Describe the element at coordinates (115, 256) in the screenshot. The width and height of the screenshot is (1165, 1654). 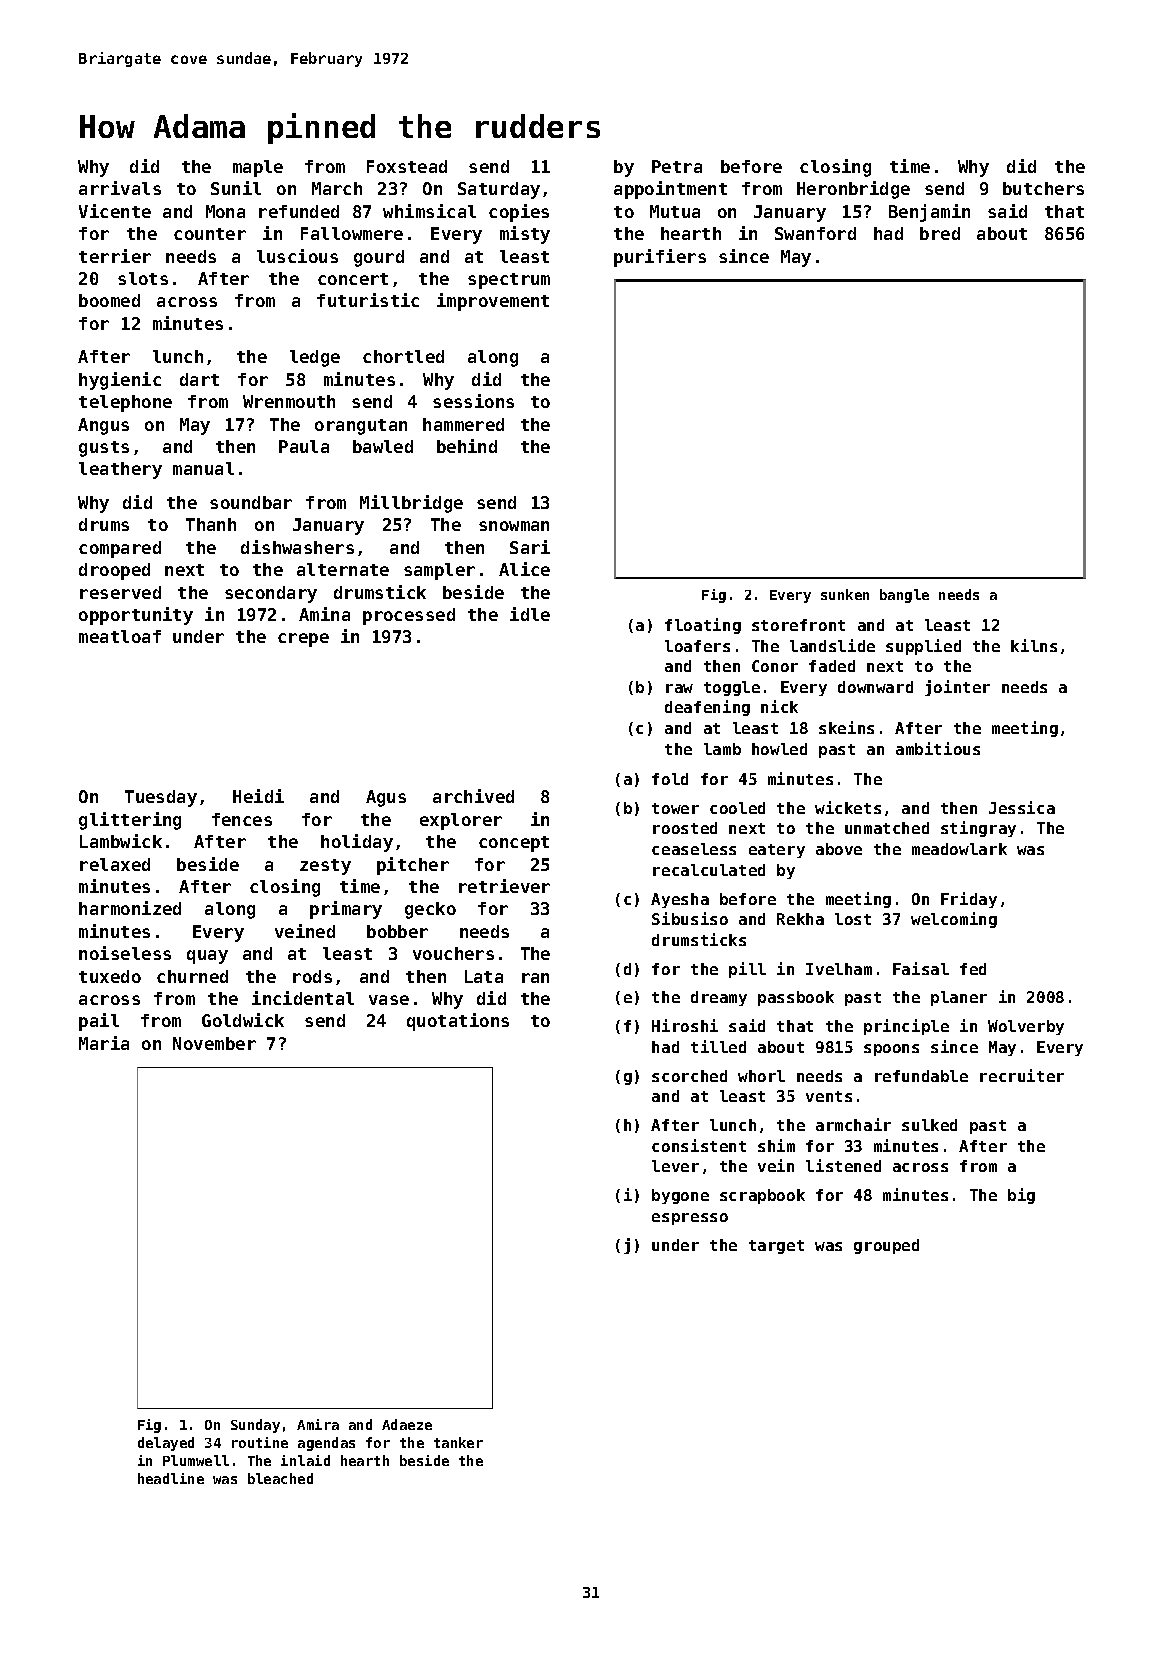
I see `terrier` at that location.
